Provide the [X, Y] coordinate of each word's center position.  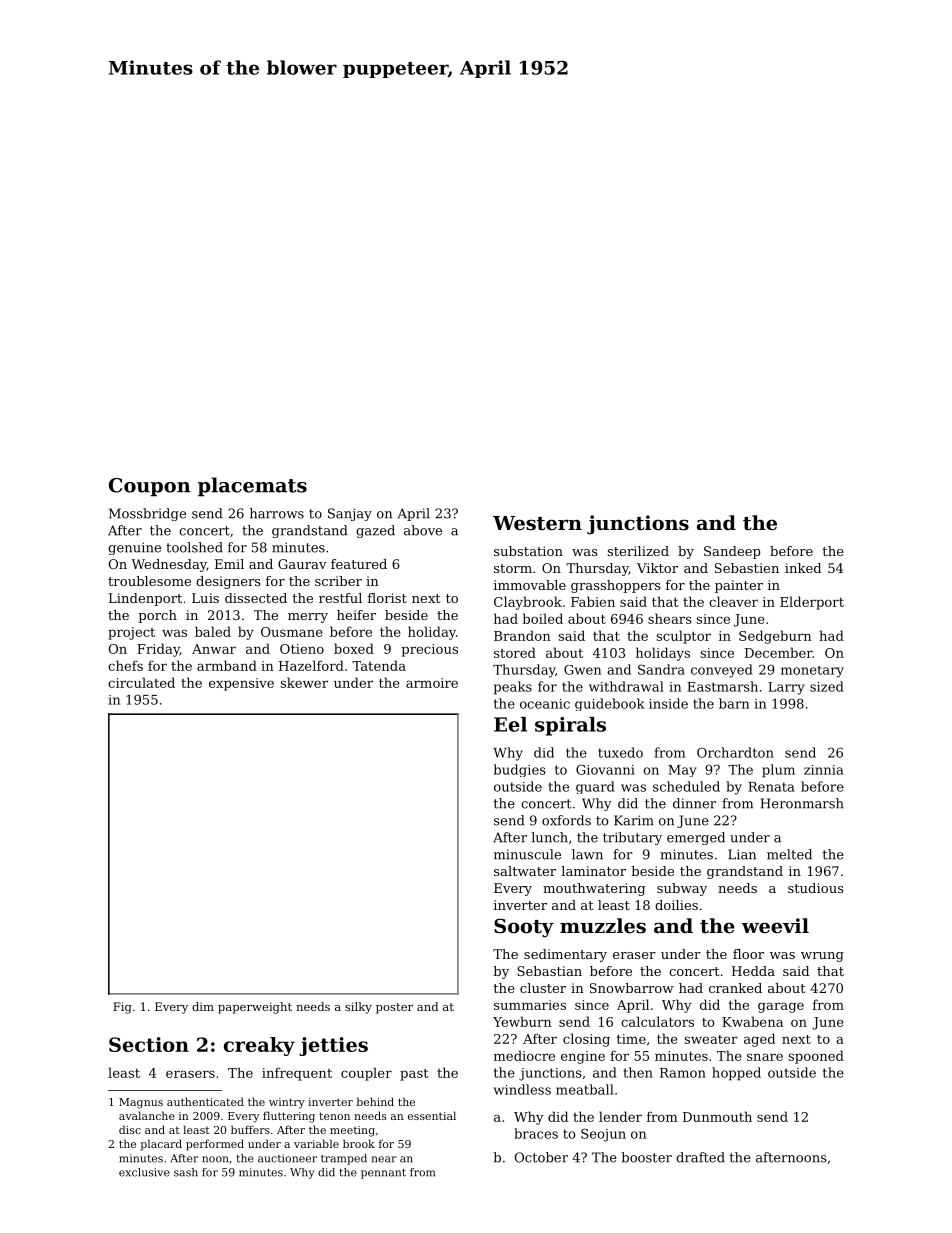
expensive [241, 684]
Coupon [150, 487]
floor [748, 954]
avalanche [147, 1115]
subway [682, 889]
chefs [125, 665]
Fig [122, 1008]
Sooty [524, 928]
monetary [812, 672]
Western [537, 523]
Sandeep [732, 552]
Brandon [522, 635]
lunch [549, 837]
